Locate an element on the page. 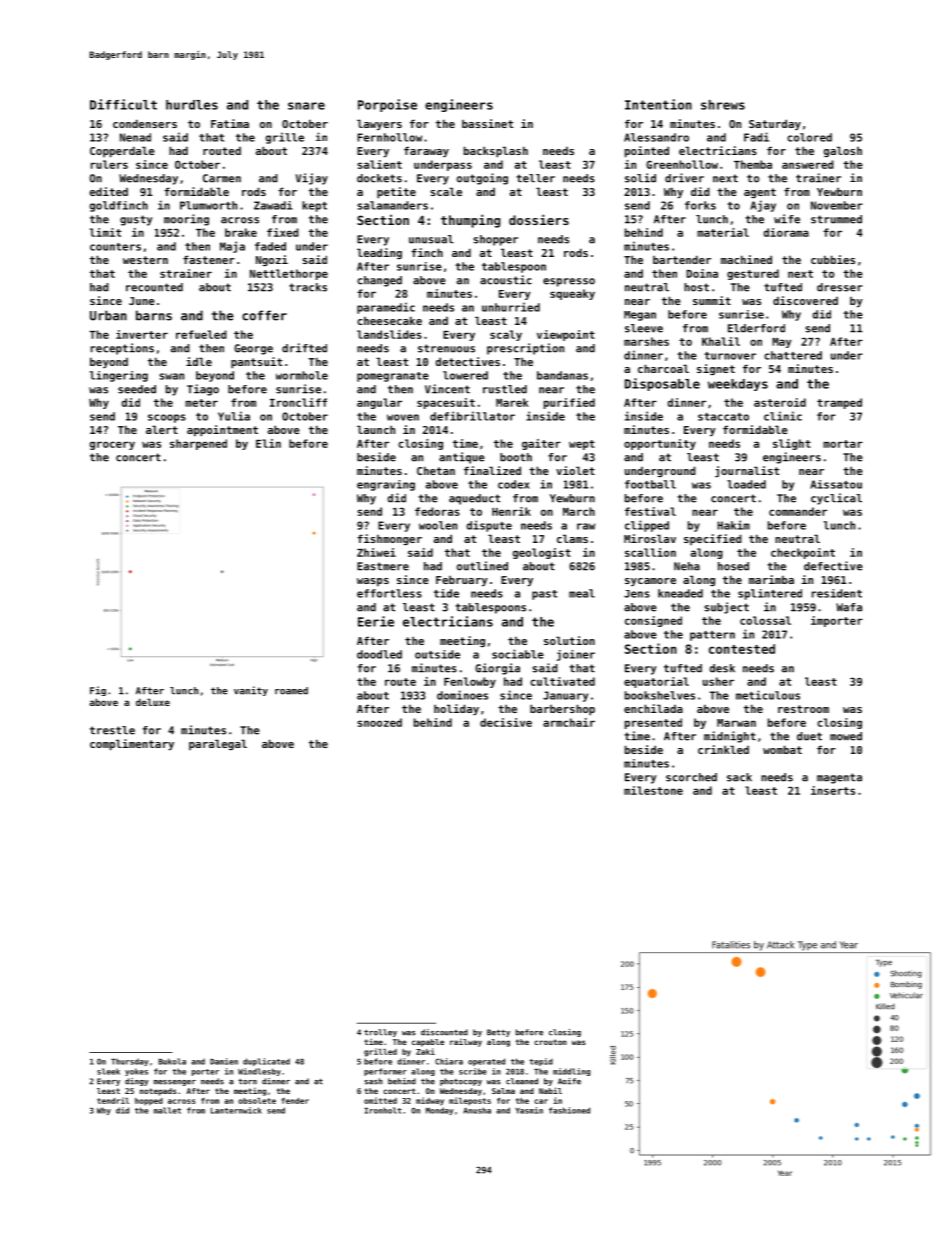 This document has height=1233, width=952. coffer is located at coordinates (264, 315).
